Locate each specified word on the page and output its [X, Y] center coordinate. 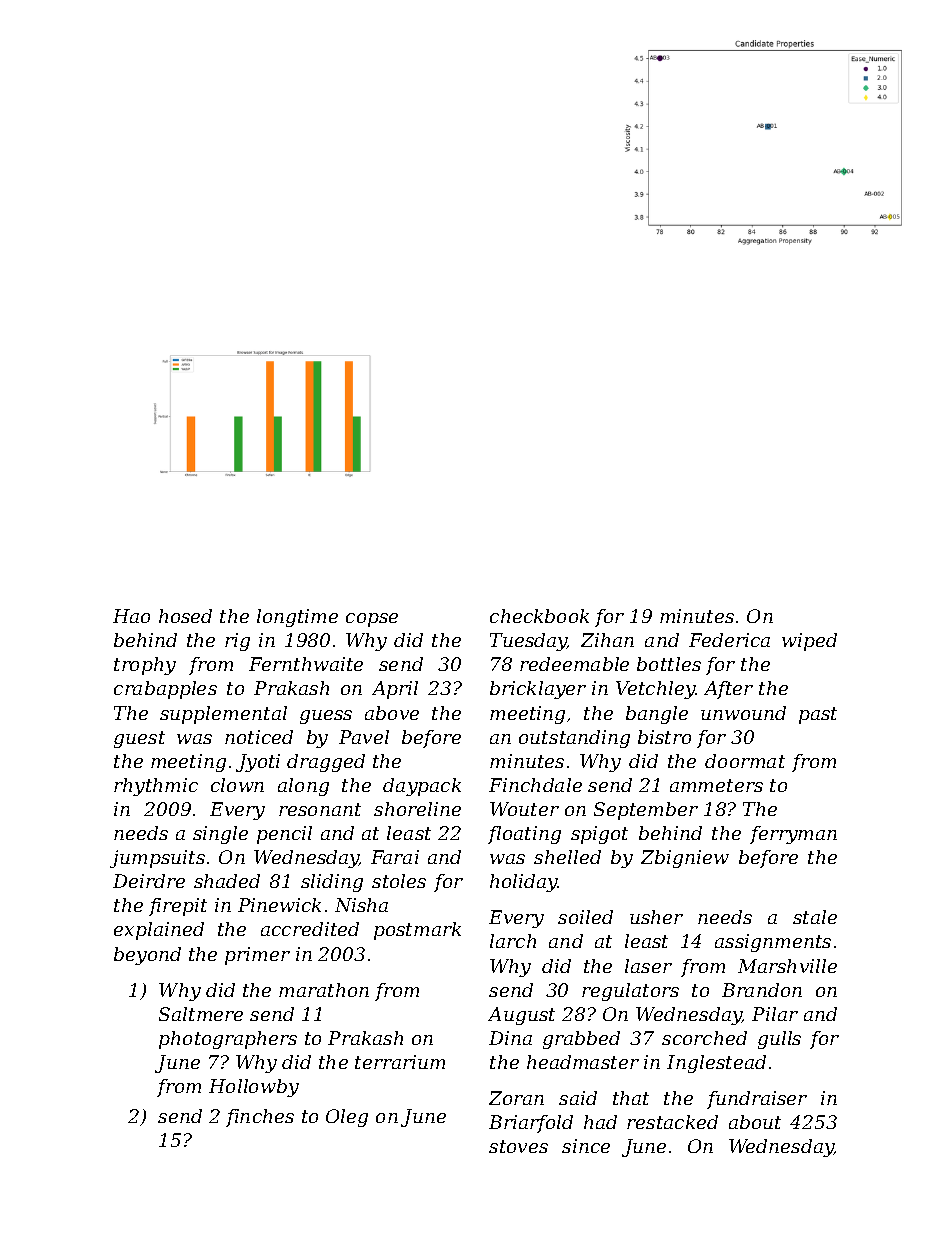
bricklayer [538, 690]
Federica [729, 640]
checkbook [539, 616]
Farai [395, 857]
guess [326, 717]
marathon [324, 990]
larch [513, 941]
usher [656, 917]
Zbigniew [685, 859]
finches [260, 1118]
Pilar [775, 1014]
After [728, 690]
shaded [227, 881]
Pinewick [279, 905]
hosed [185, 616]
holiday [524, 883]
